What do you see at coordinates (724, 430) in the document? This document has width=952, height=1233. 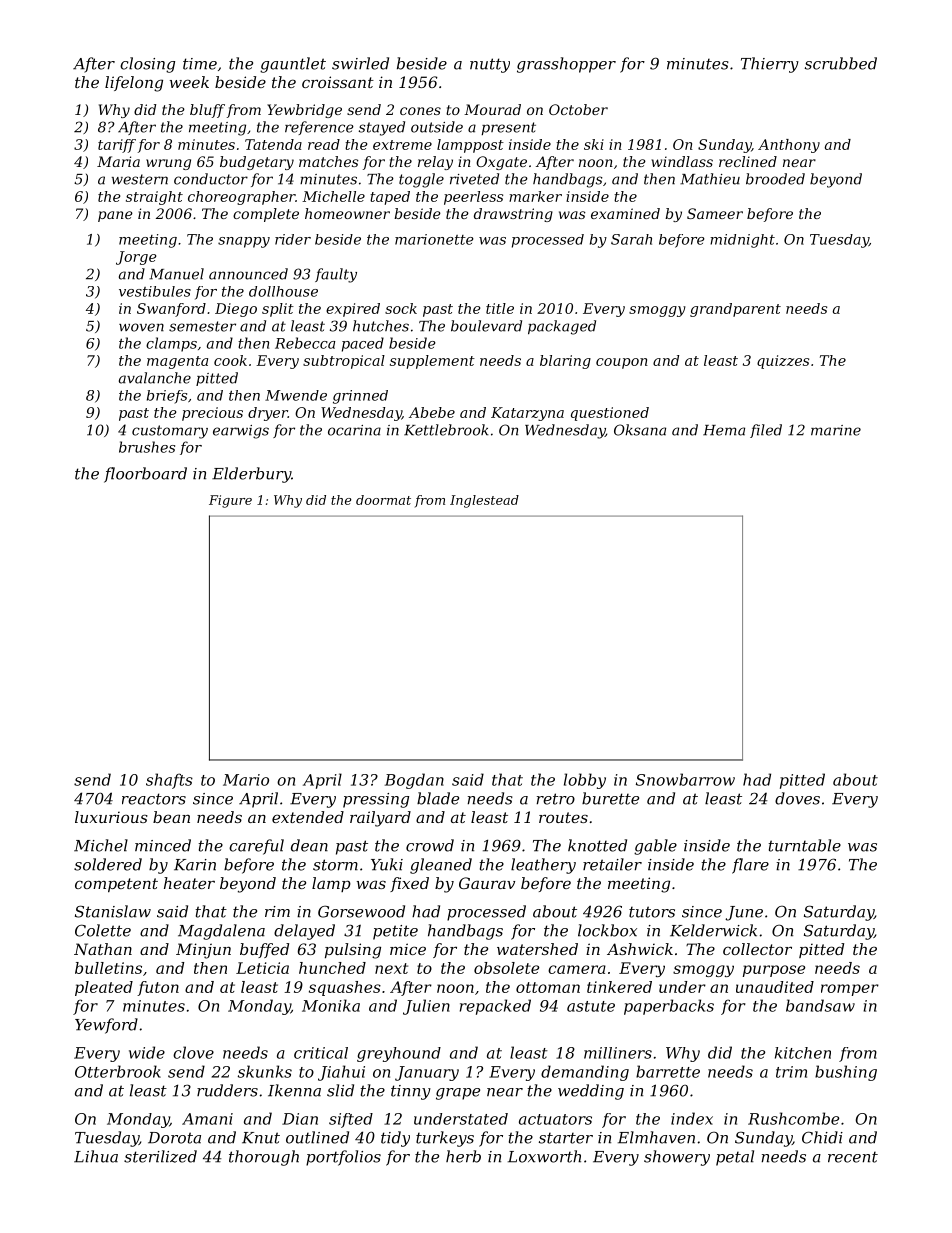 I see `Hema` at bounding box center [724, 430].
